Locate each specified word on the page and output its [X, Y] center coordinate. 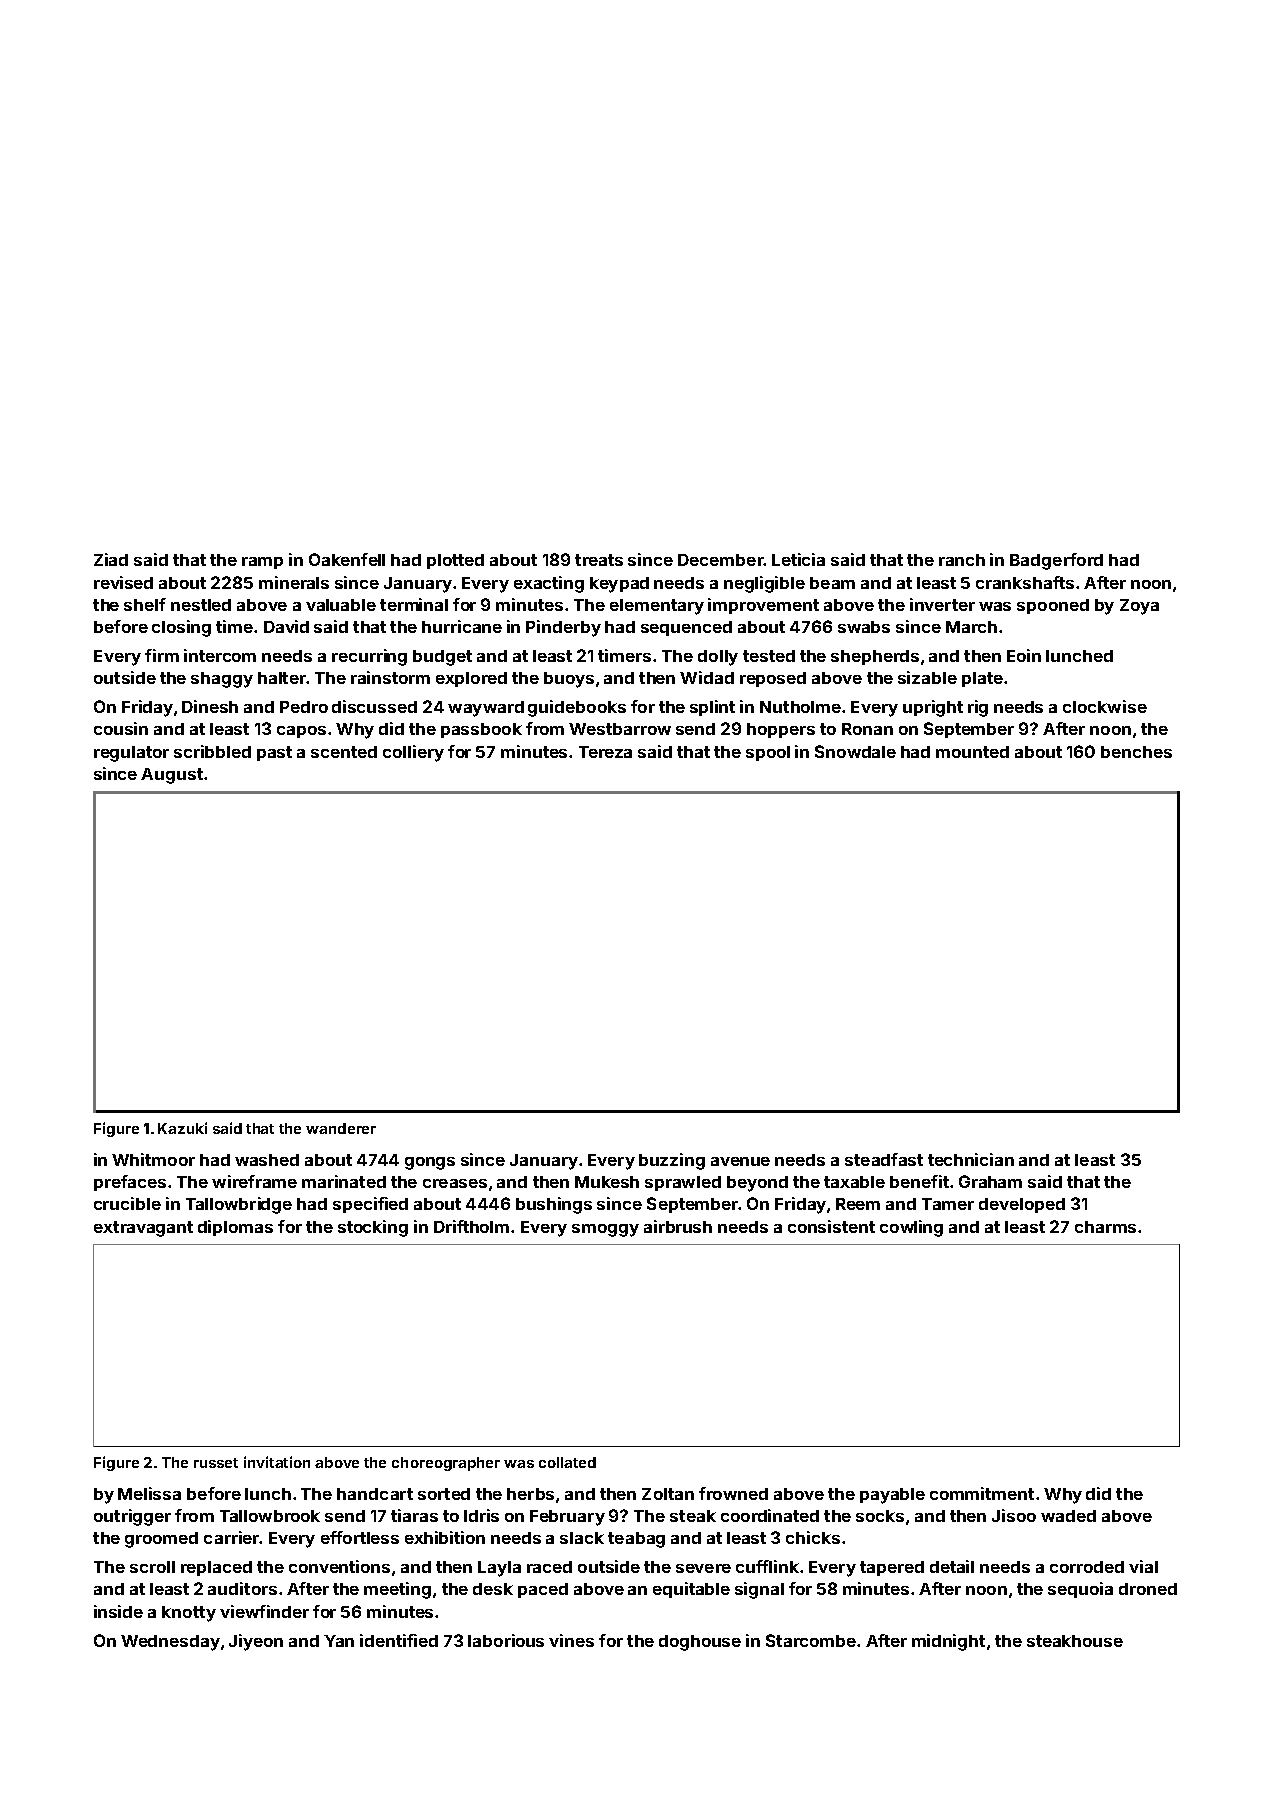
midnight [948, 1642]
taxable [854, 1182]
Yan [339, 1641]
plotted [455, 561]
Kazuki [182, 1128]
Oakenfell [347, 559]
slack [582, 1538]
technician [971, 1159]
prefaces [130, 1183]
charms [1105, 1227]
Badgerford [1056, 561]
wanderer [341, 1128]
